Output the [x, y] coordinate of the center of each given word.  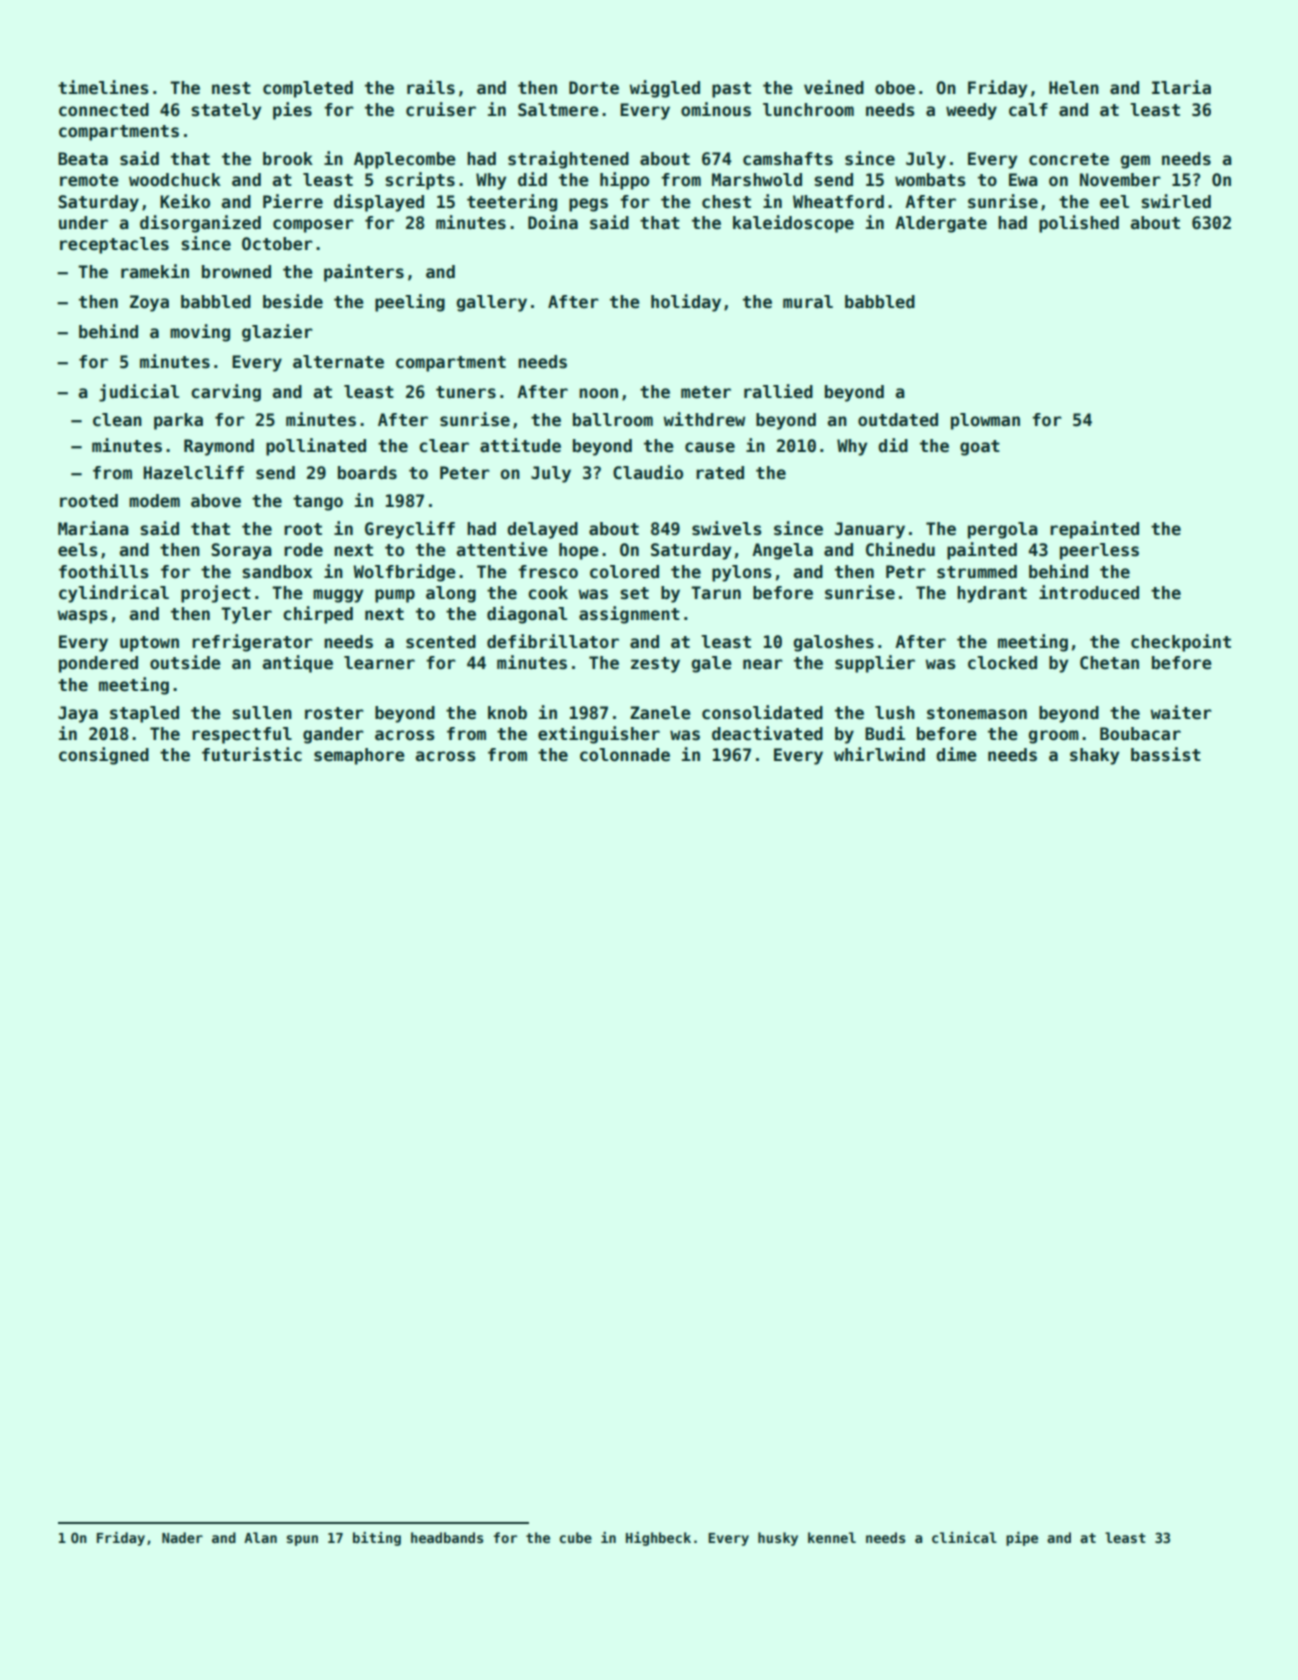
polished [1079, 224]
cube [575, 1537]
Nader [182, 1537]
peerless [1099, 551]
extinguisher [599, 735]
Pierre [293, 201]
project [216, 594]
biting [377, 1539]
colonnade [625, 755]
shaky [1094, 756]
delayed [542, 530]
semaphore [359, 756]
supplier [875, 664]
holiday [686, 303]
